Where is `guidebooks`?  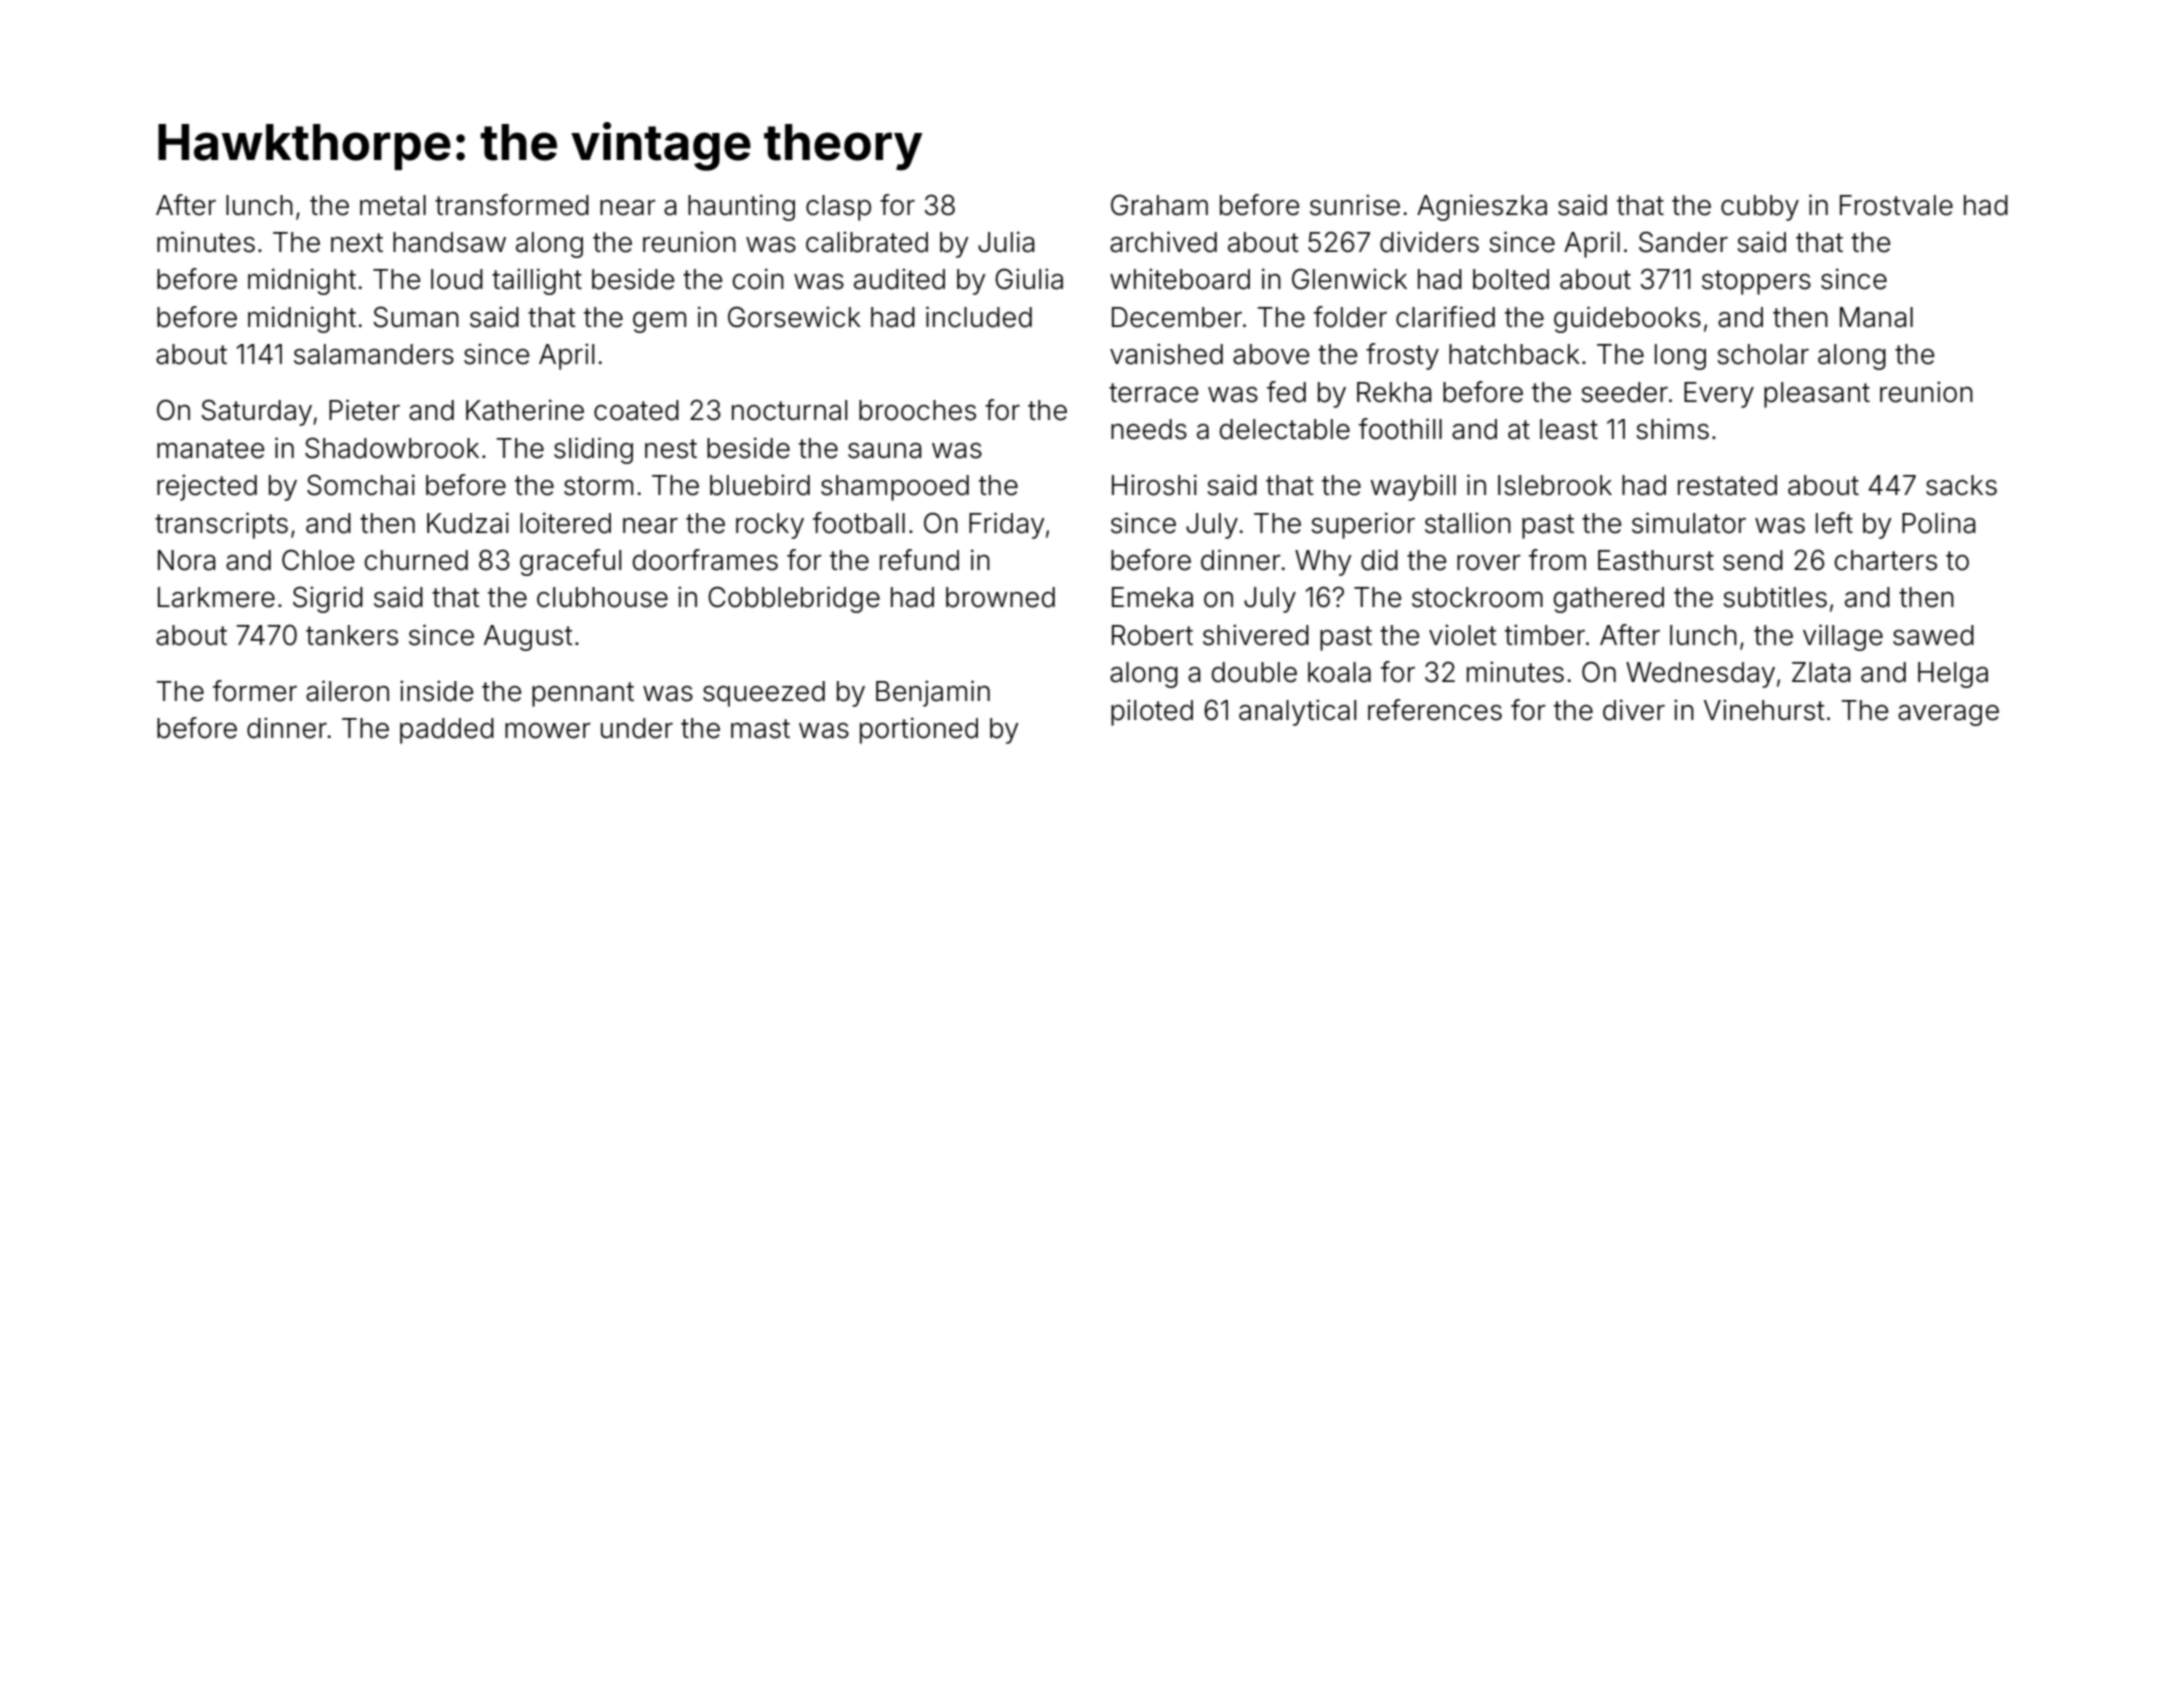 guidebooks is located at coordinates (1627, 319).
